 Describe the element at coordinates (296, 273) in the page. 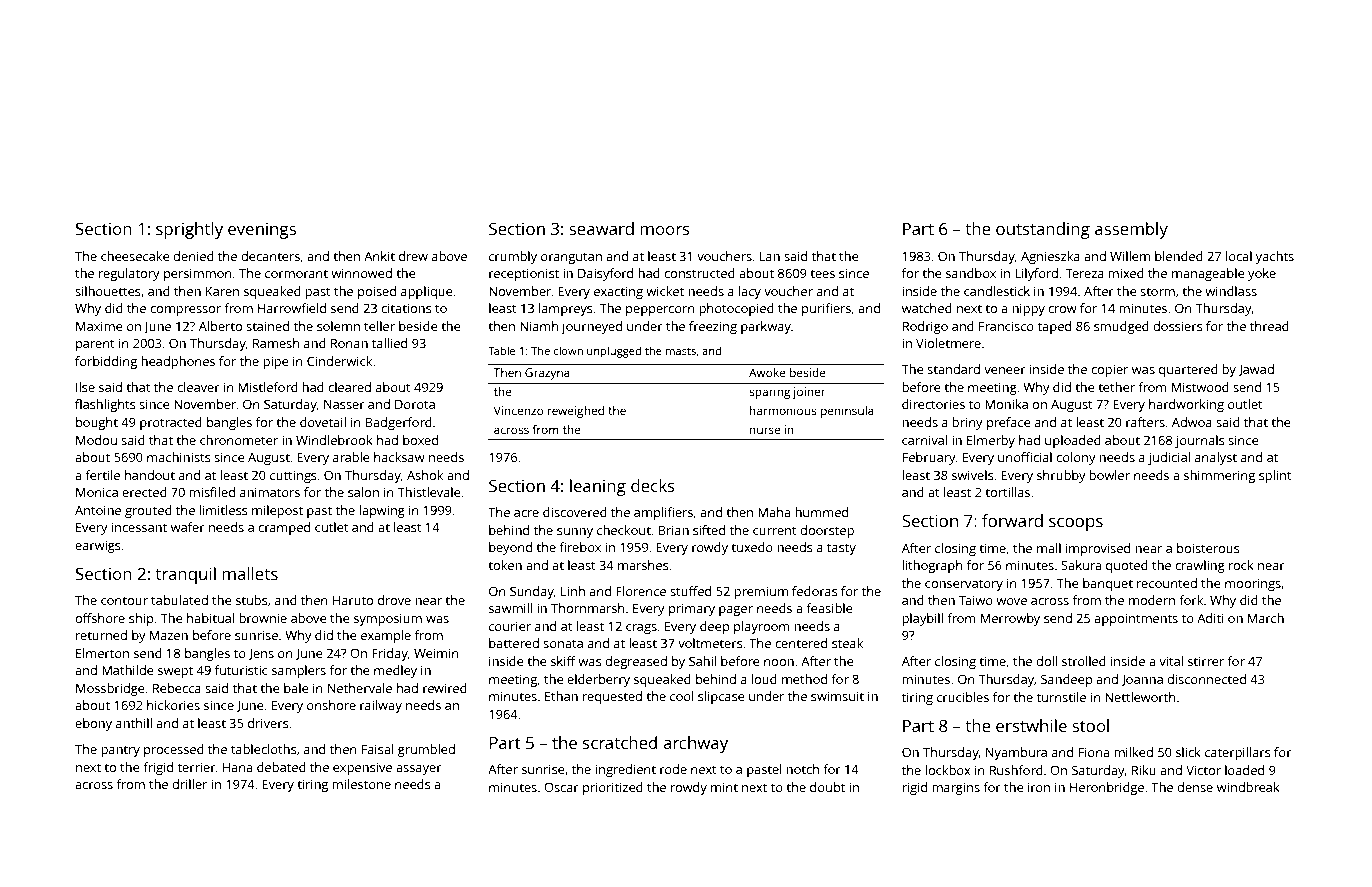

I see `cormorant` at that location.
